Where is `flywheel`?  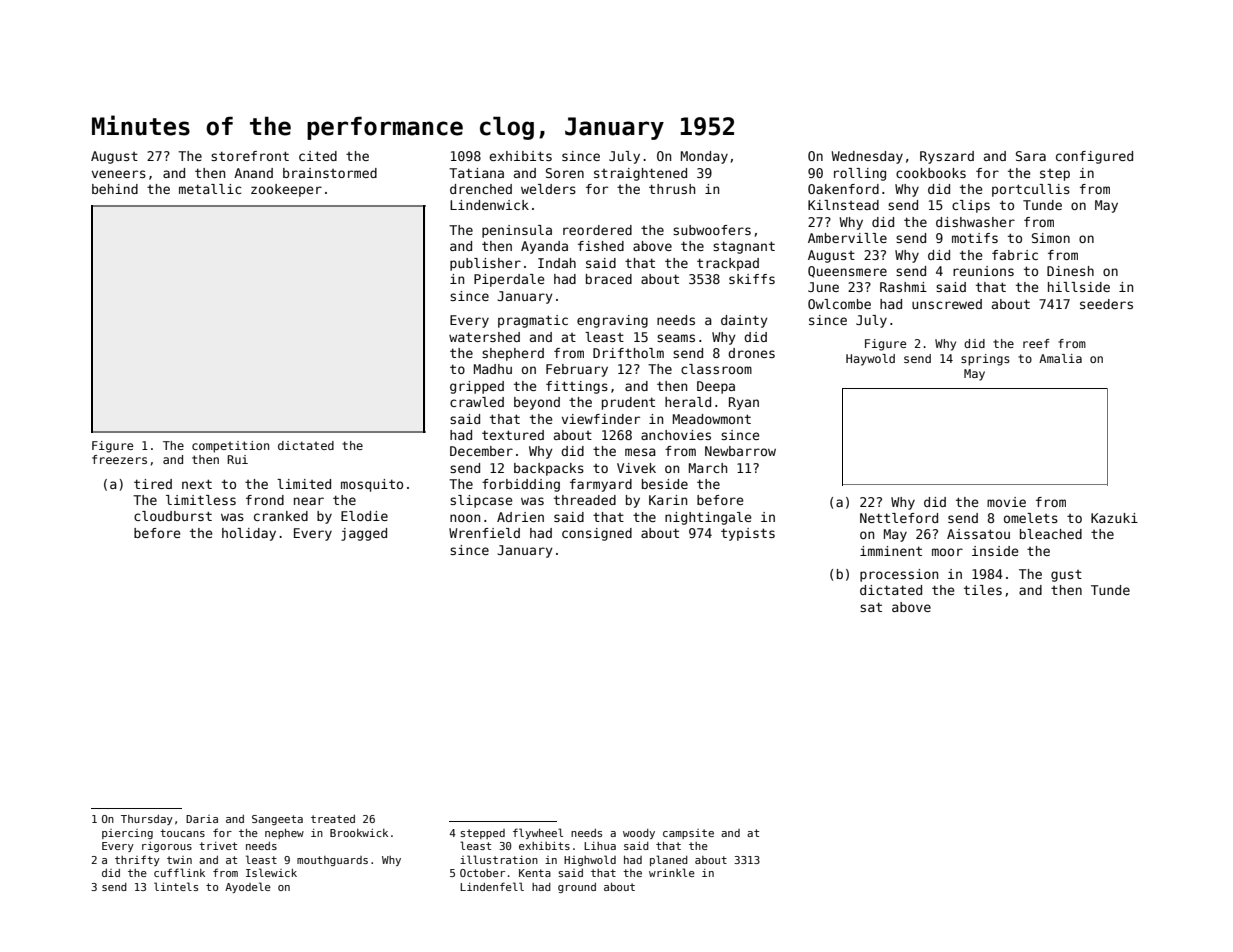
flywheel is located at coordinates (538, 833).
